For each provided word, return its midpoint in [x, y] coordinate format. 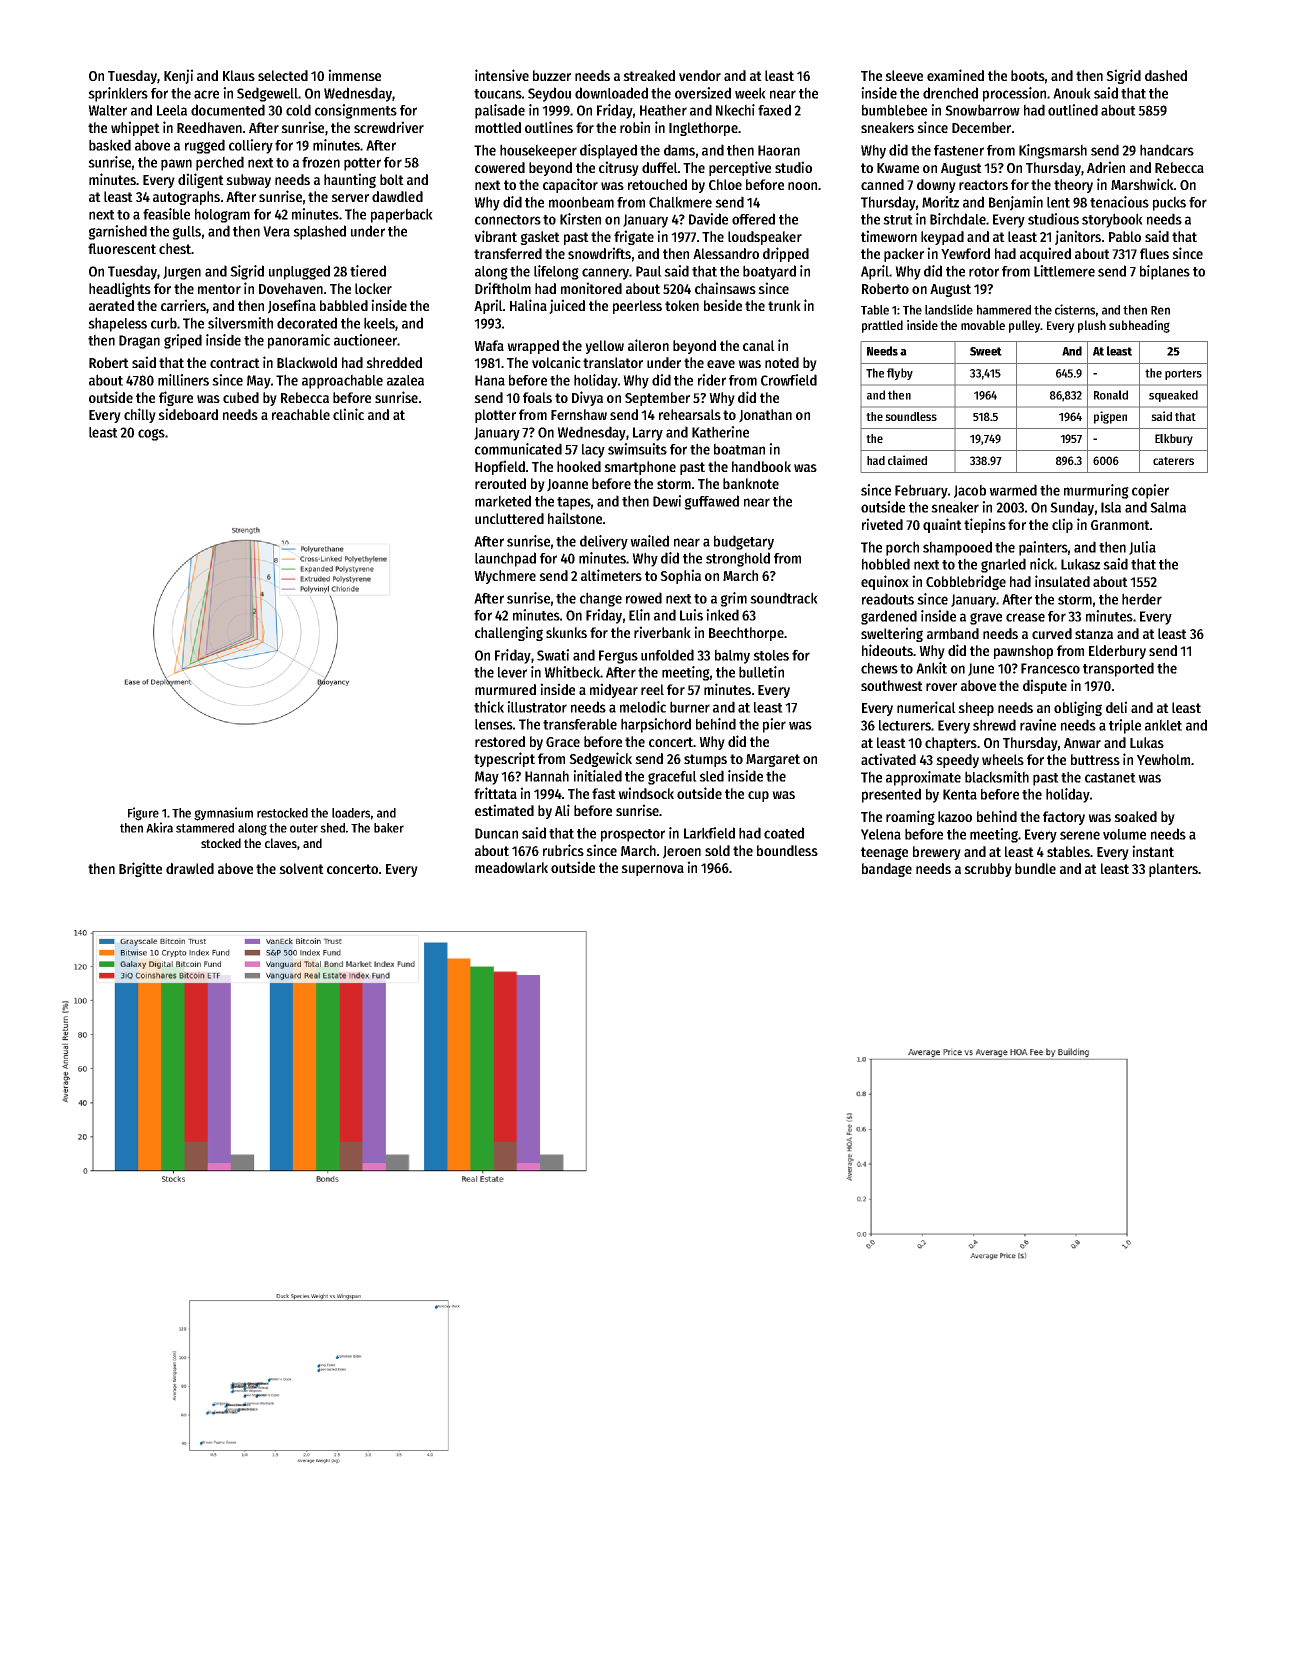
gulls [186, 233]
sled [711, 776]
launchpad [505, 559]
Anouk [1072, 93]
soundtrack [784, 598]
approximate [923, 778]
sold [717, 850]
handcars [1167, 150]
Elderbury [1117, 652]
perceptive [740, 168]
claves [281, 843]
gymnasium [223, 814]
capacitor [570, 185]
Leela [172, 110]
